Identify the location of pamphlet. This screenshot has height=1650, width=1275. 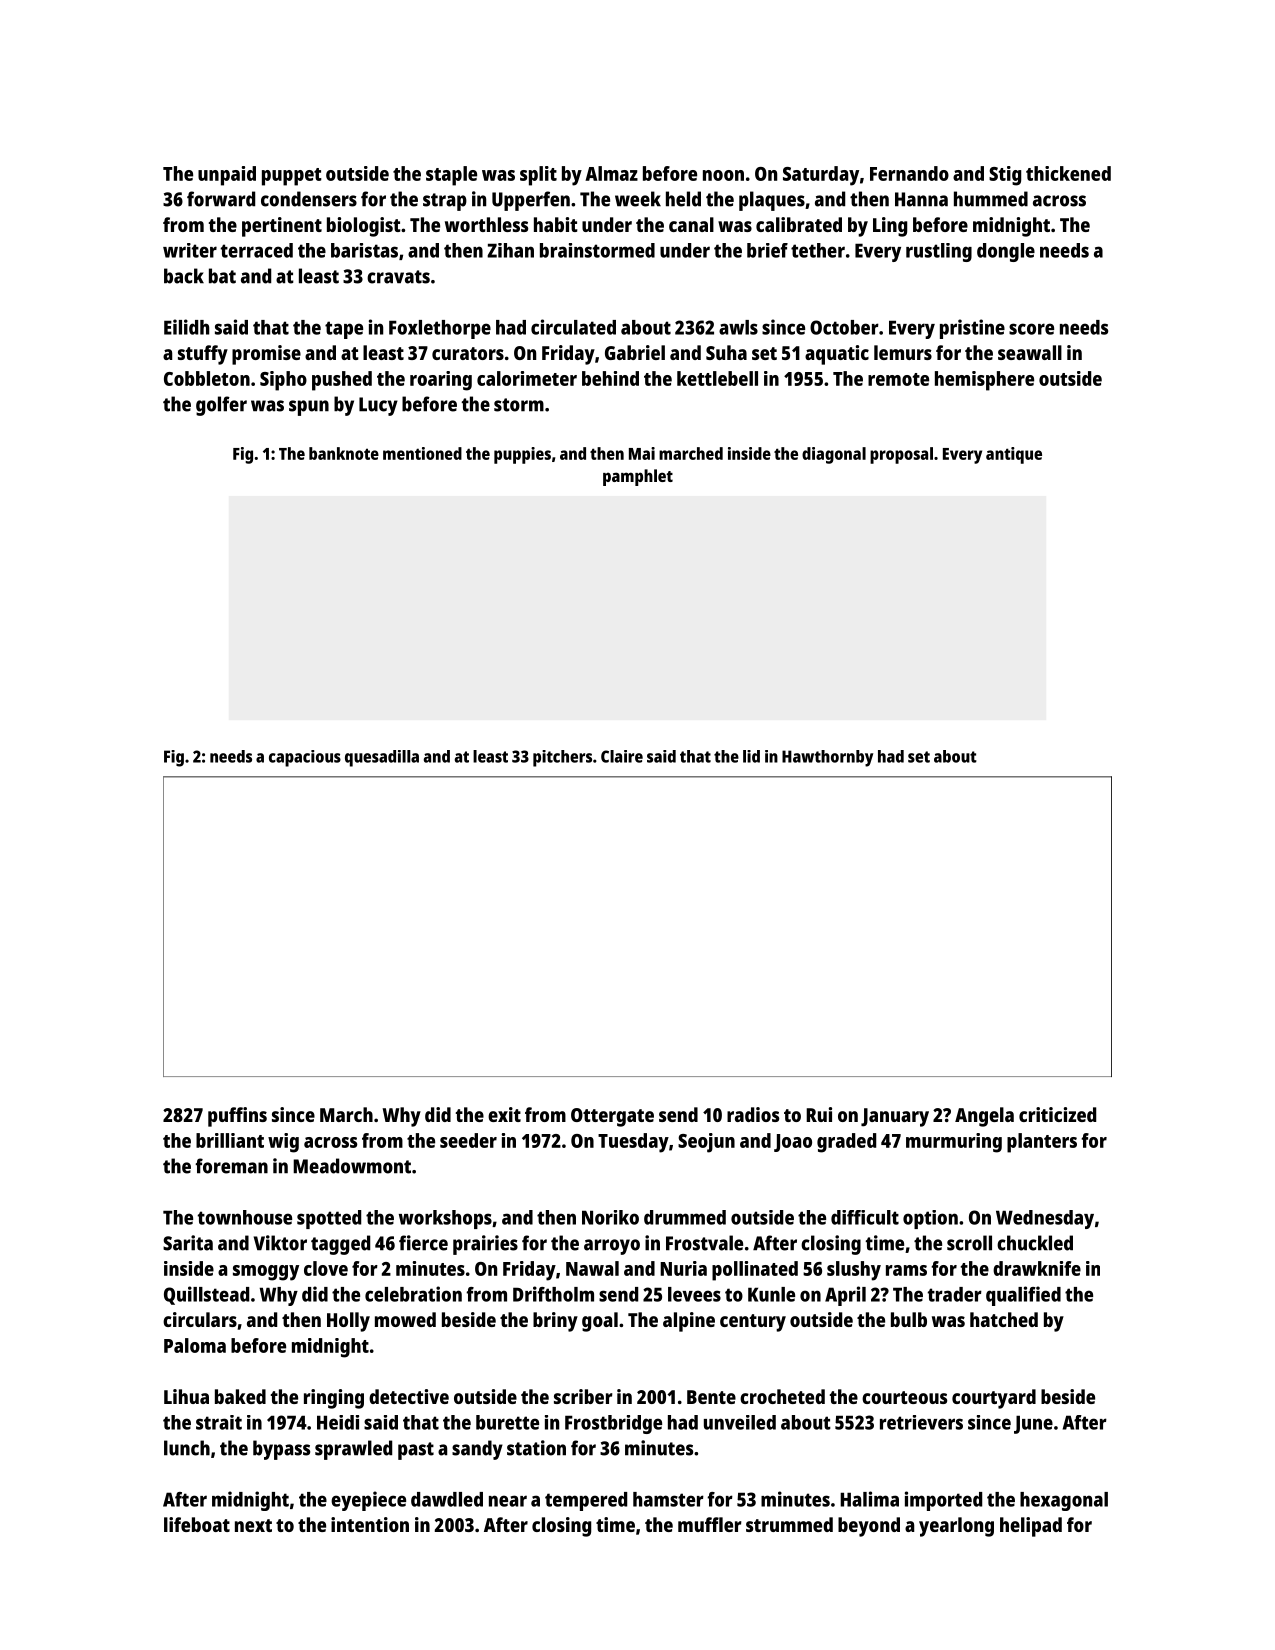
(638, 477).
